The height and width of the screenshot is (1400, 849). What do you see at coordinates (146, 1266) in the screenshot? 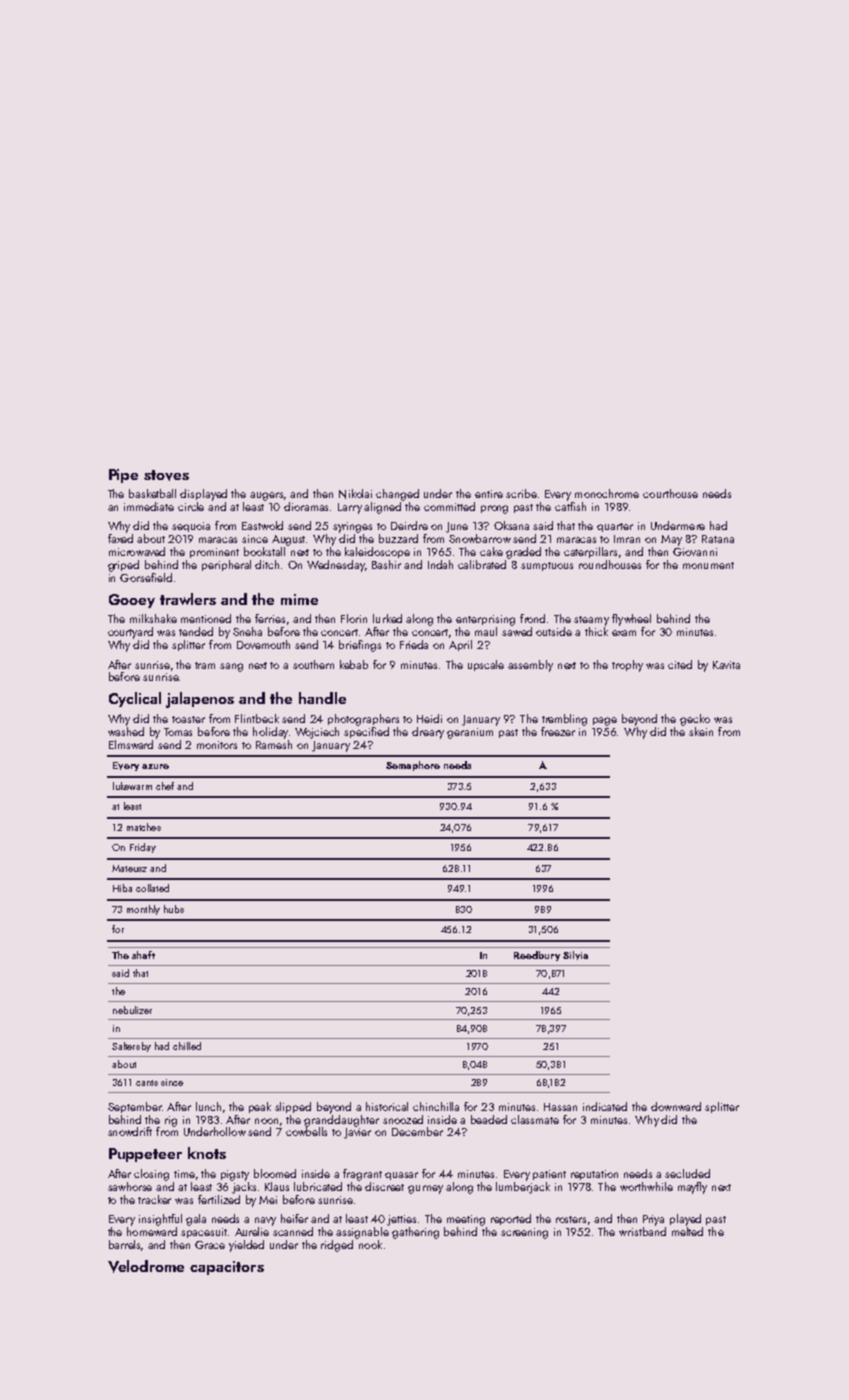
I see `Velodrome` at bounding box center [146, 1266].
